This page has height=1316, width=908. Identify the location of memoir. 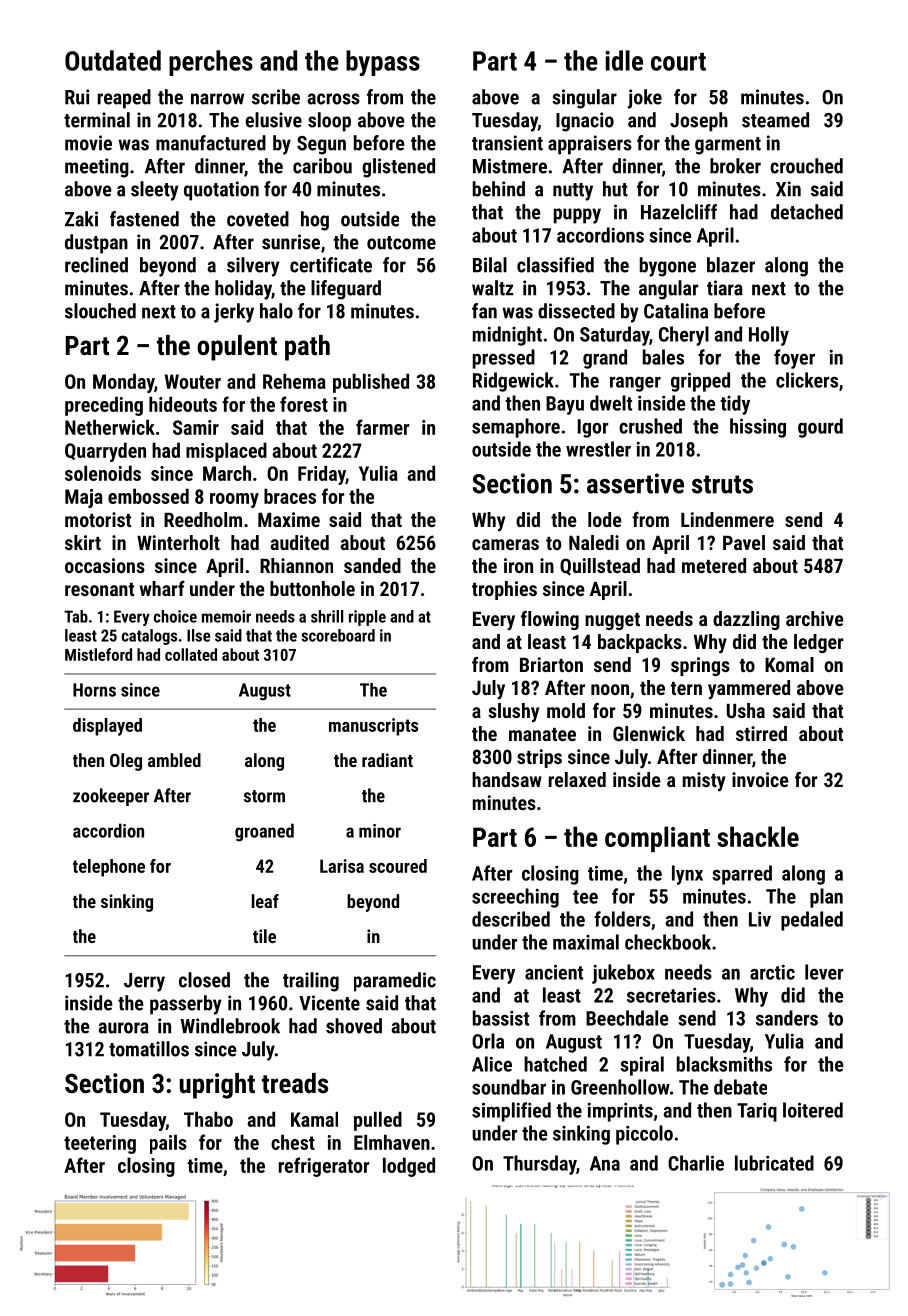
(226, 616).
